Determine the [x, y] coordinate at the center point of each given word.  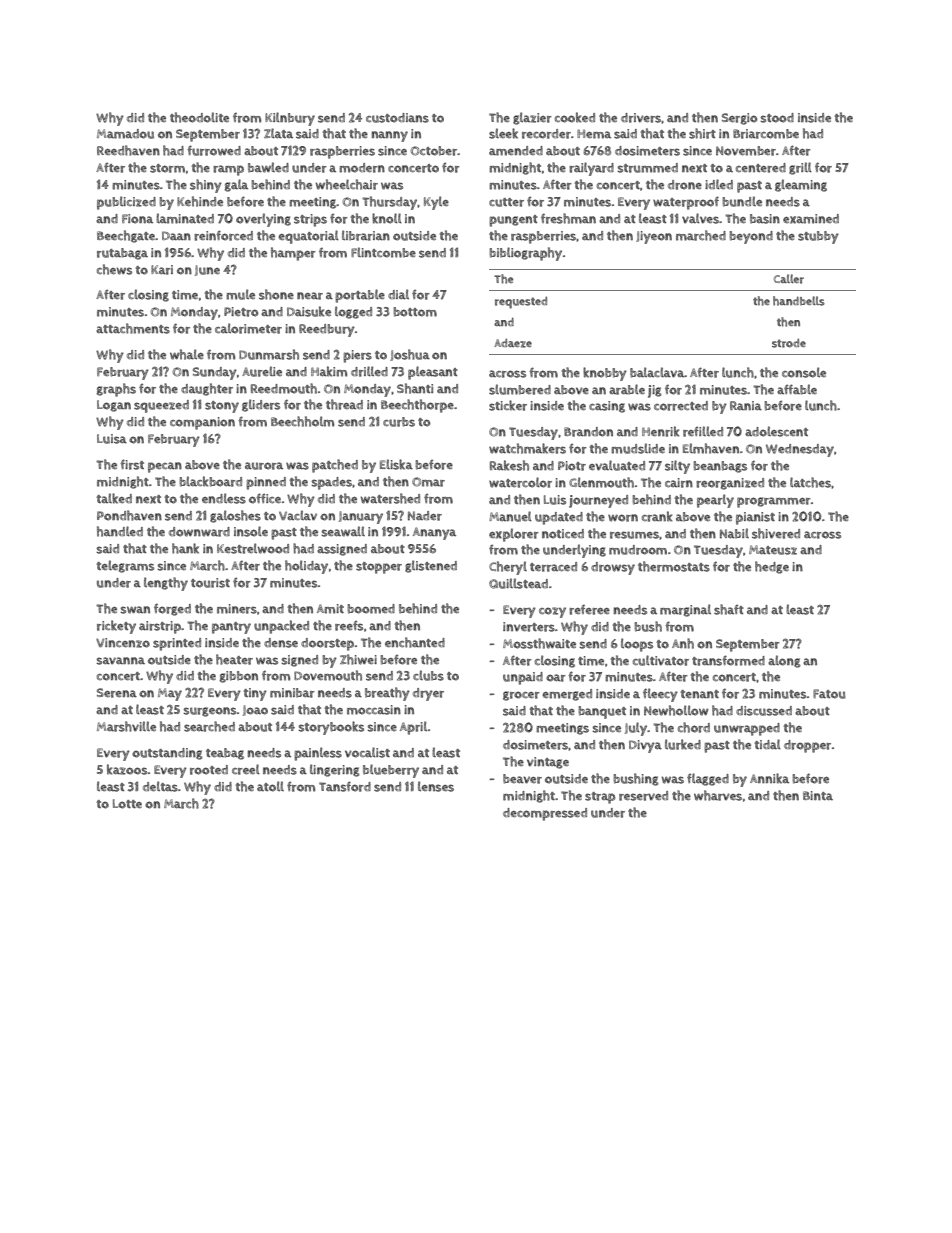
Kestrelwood [253, 548]
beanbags [720, 467]
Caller [789, 279]
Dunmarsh [269, 354]
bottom [415, 312]
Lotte [127, 804]
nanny [389, 136]
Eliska [396, 464]
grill [800, 168]
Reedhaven [128, 150]
